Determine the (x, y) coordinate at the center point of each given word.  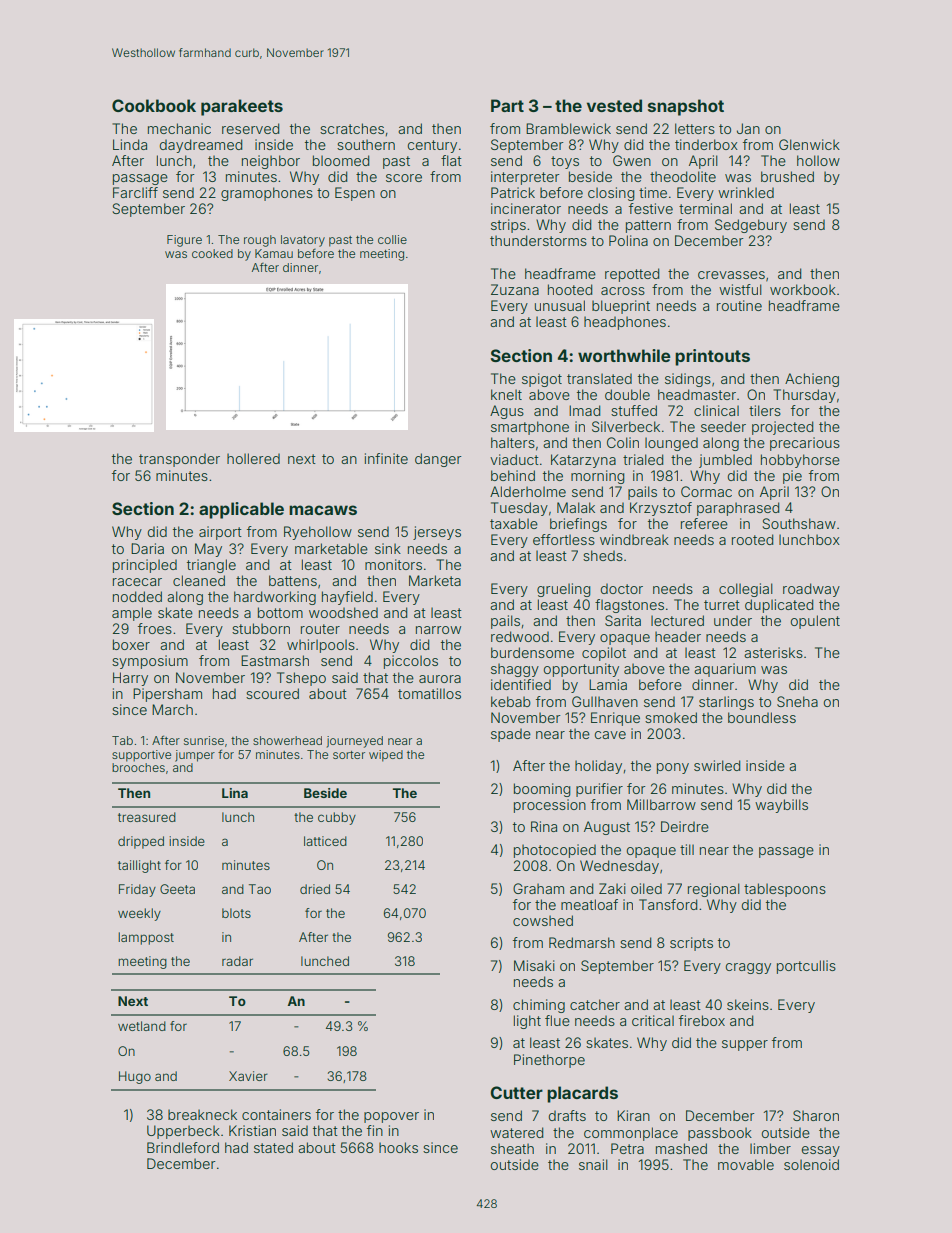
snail (593, 1164)
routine (739, 305)
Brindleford (183, 1147)
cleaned (199, 580)
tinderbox (706, 144)
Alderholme (528, 491)
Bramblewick (568, 128)
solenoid (811, 1164)
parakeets (242, 107)
